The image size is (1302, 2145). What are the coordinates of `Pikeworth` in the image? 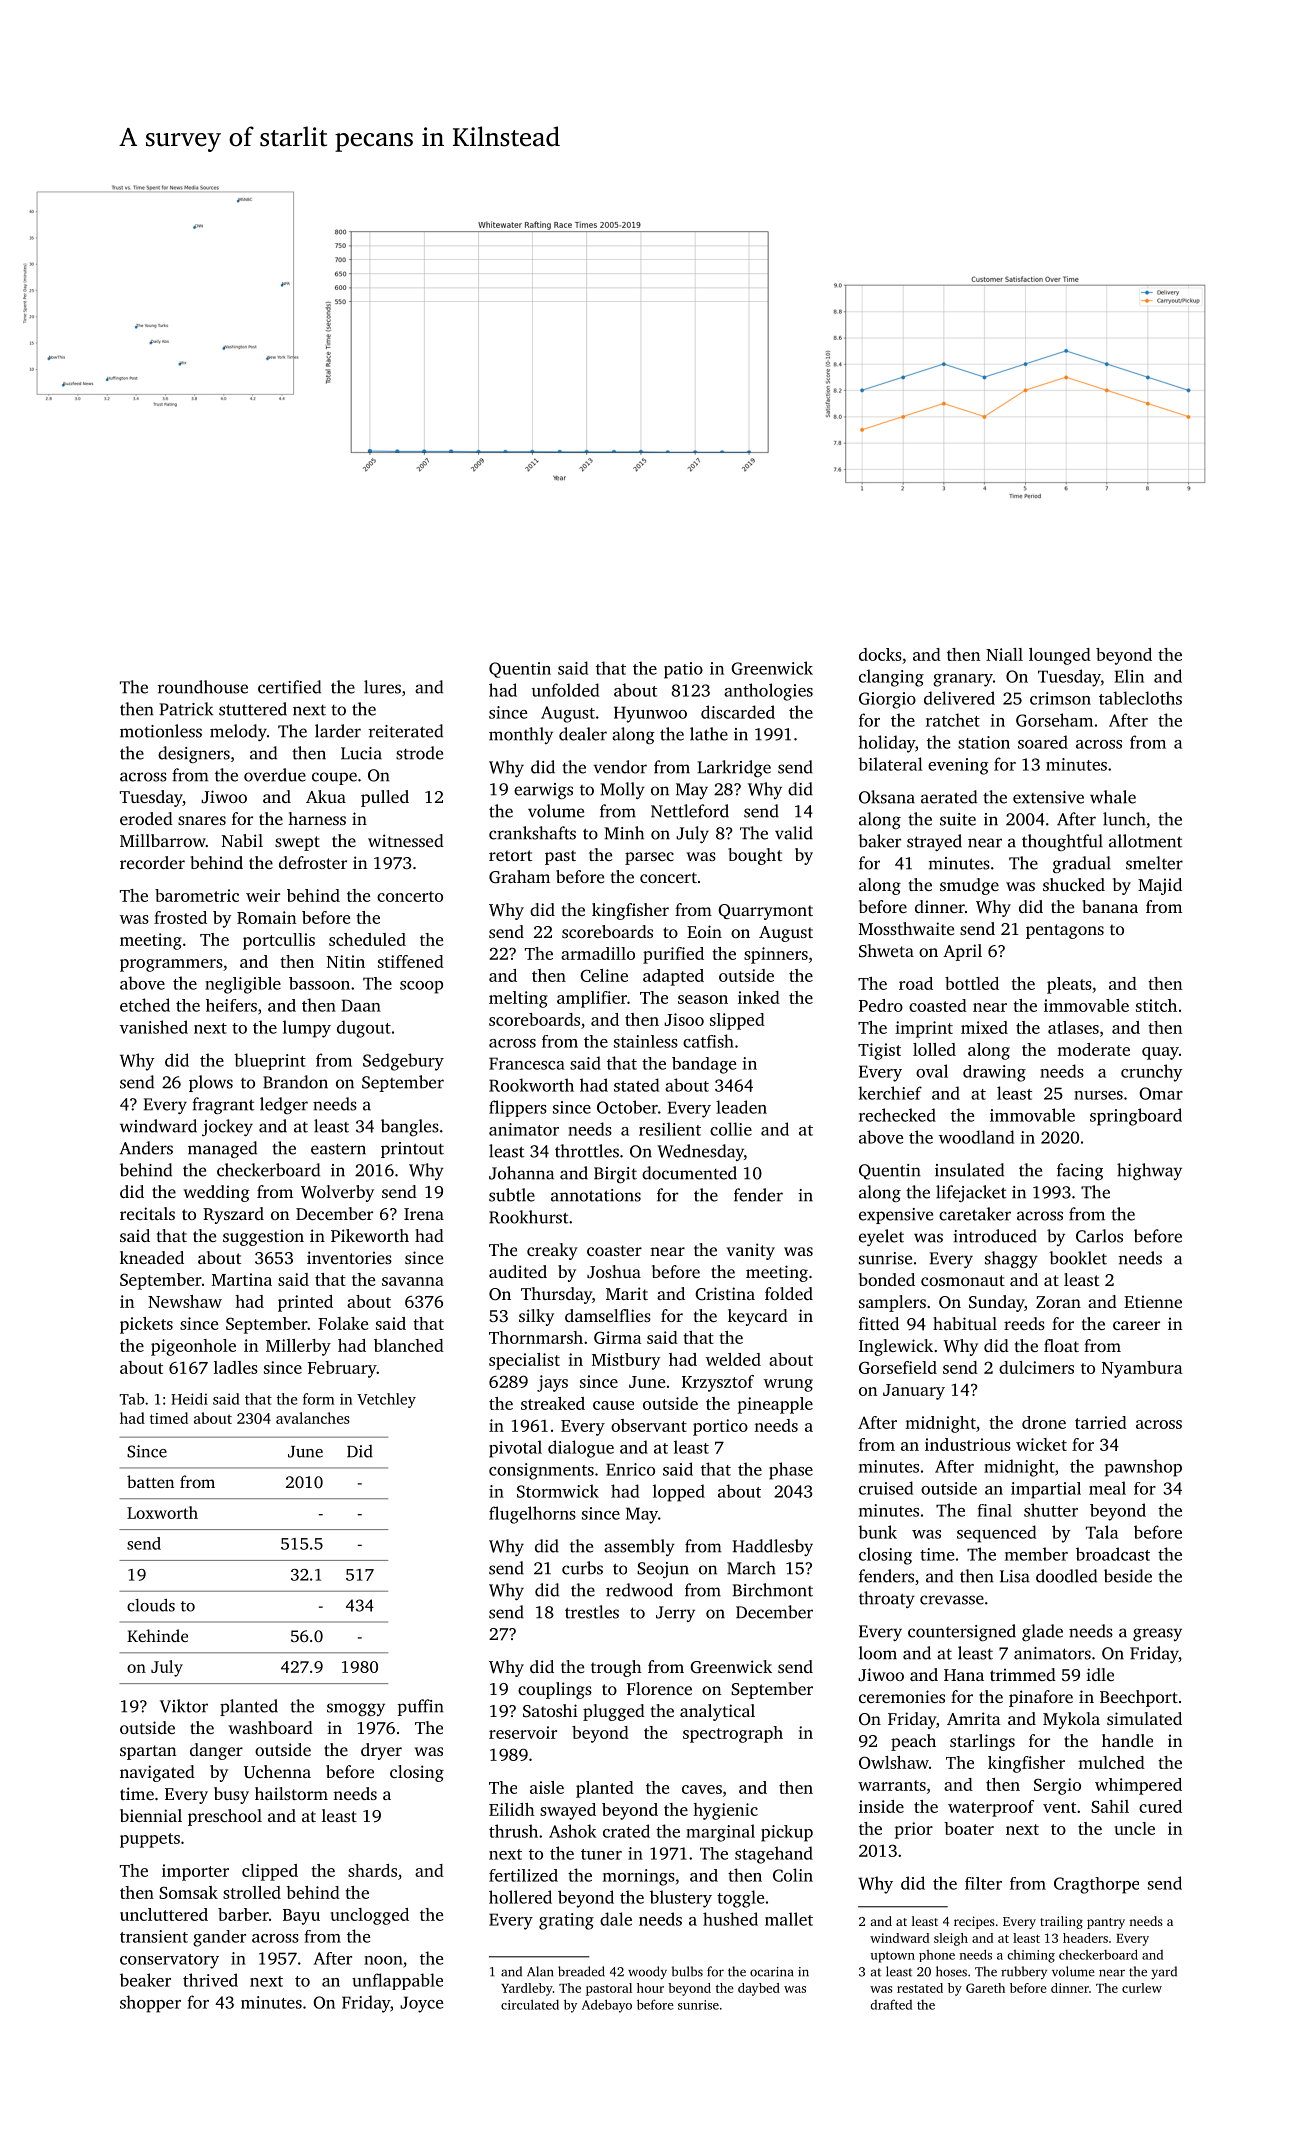 It's located at (370, 1235).
